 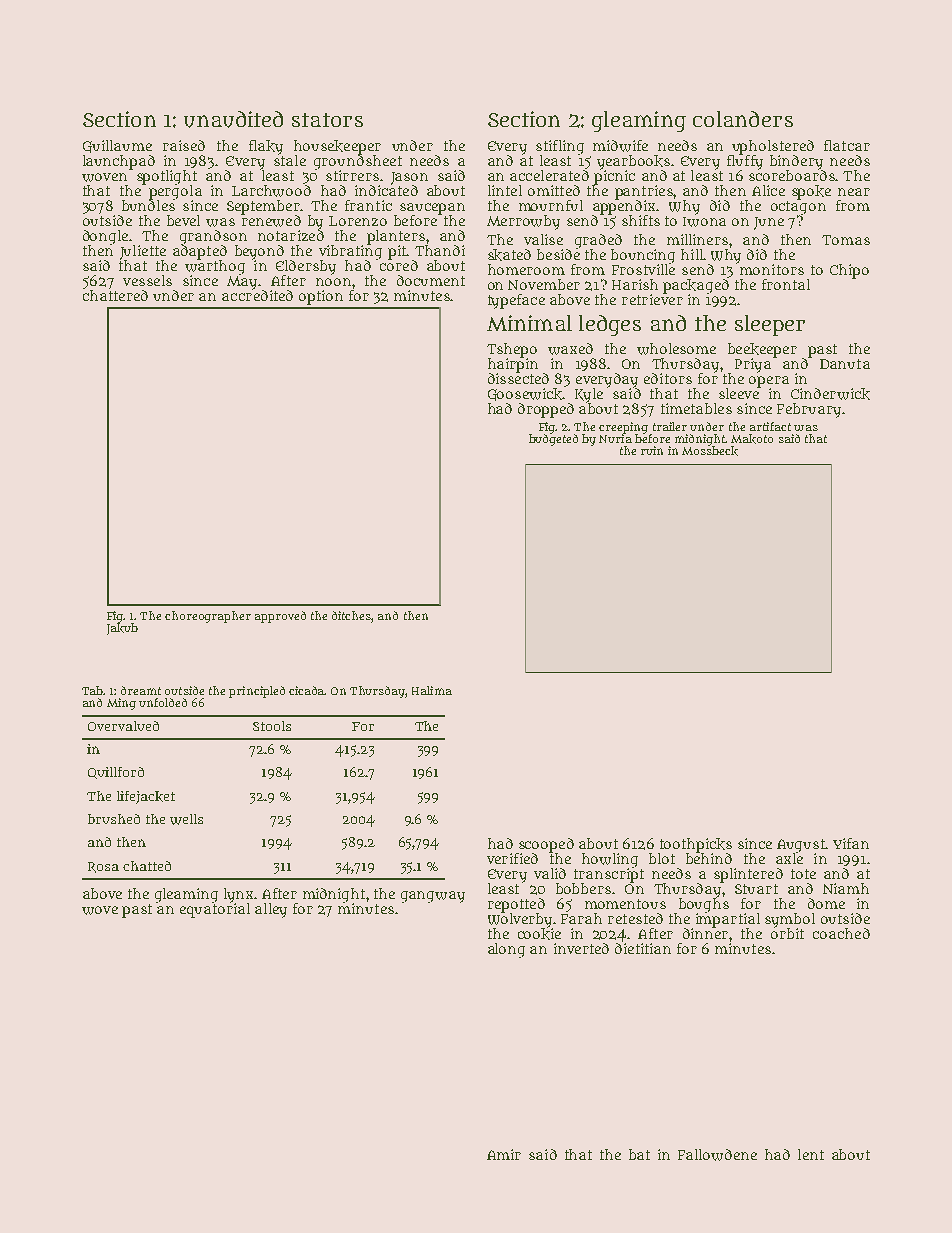 What do you see at coordinates (280, 617) in the screenshot?
I see `approved` at bounding box center [280, 617].
